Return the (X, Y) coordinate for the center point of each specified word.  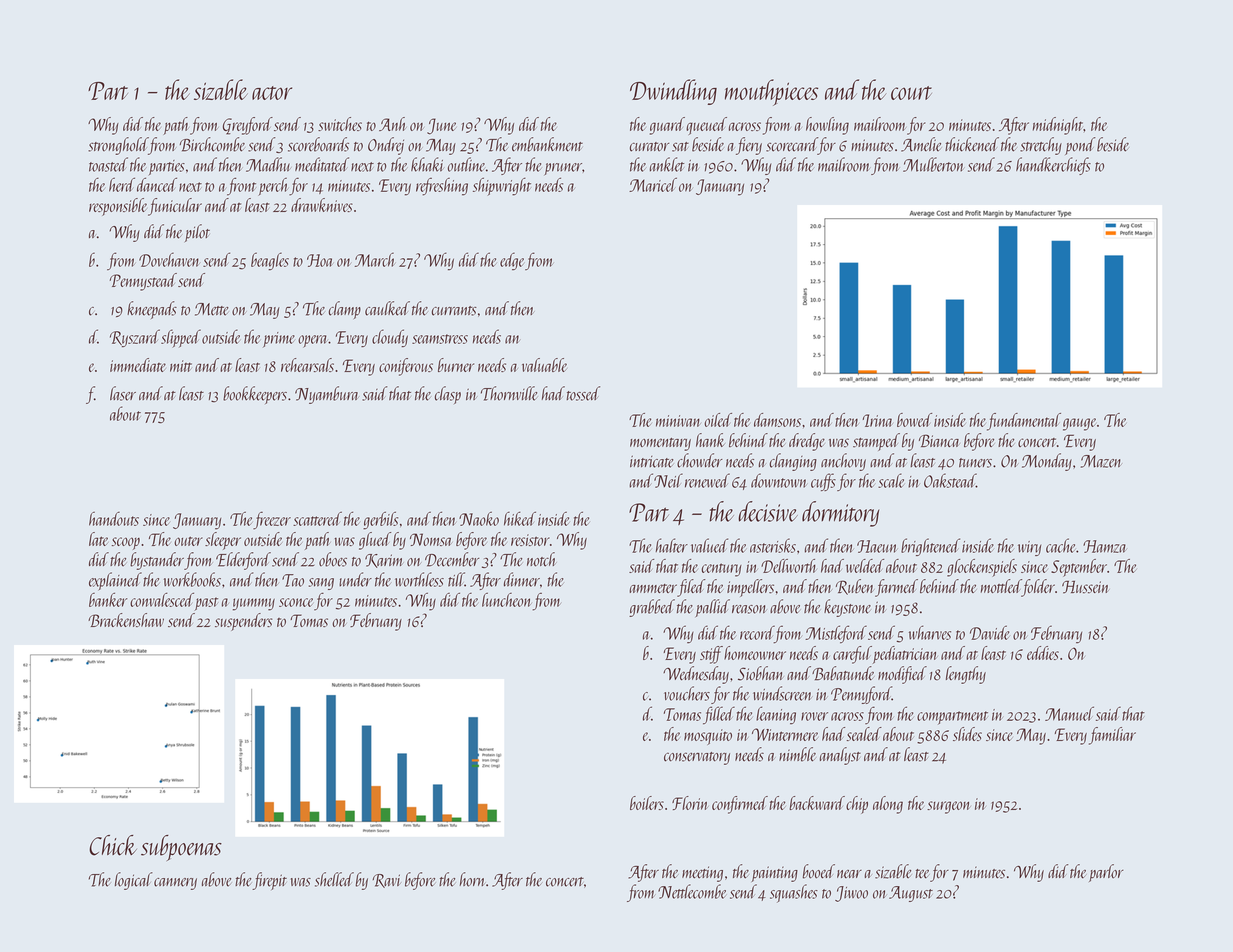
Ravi (387, 881)
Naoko (479, 519)
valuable (544, 365)
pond (1080, 146)
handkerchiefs (1053, 166)
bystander (157, 561)
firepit (269, 881)
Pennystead (143, 282)
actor (272, 93)
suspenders (244, 622)
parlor (1106, 873)
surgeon (949, 807)
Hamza (1105, 546)
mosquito (708, 737)
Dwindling (673, 92)
